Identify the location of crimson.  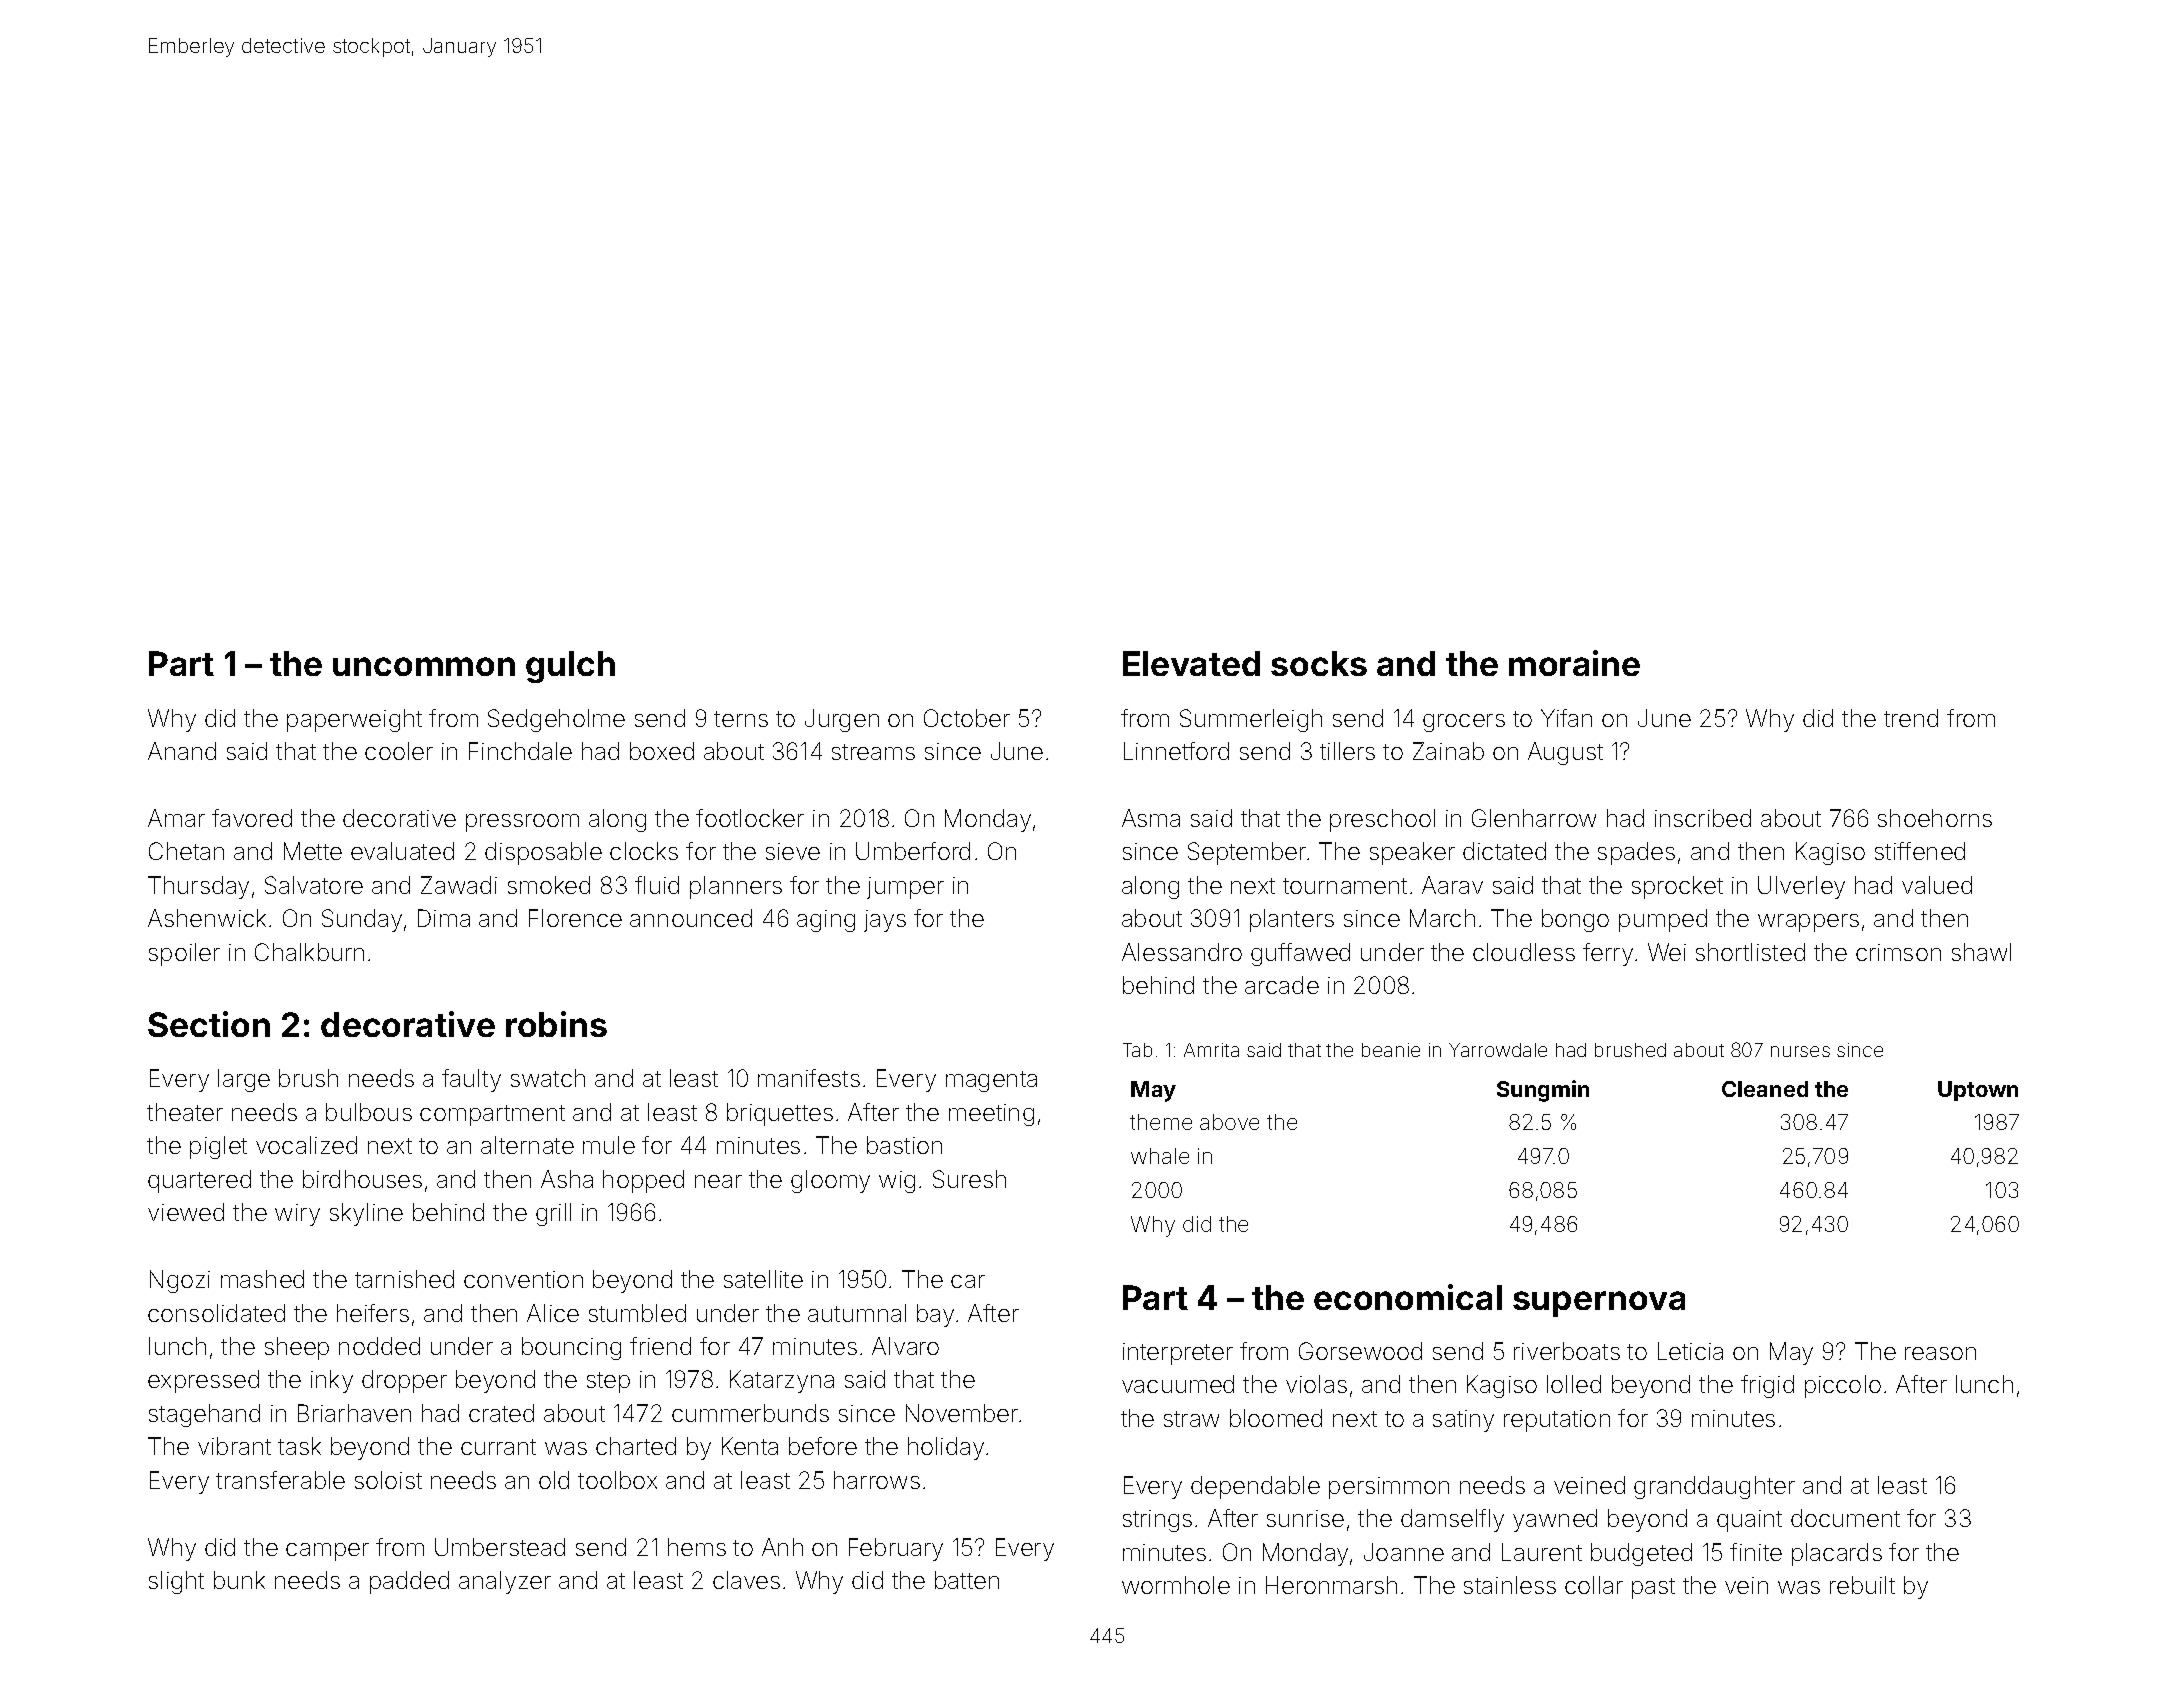
(1898, 952).
